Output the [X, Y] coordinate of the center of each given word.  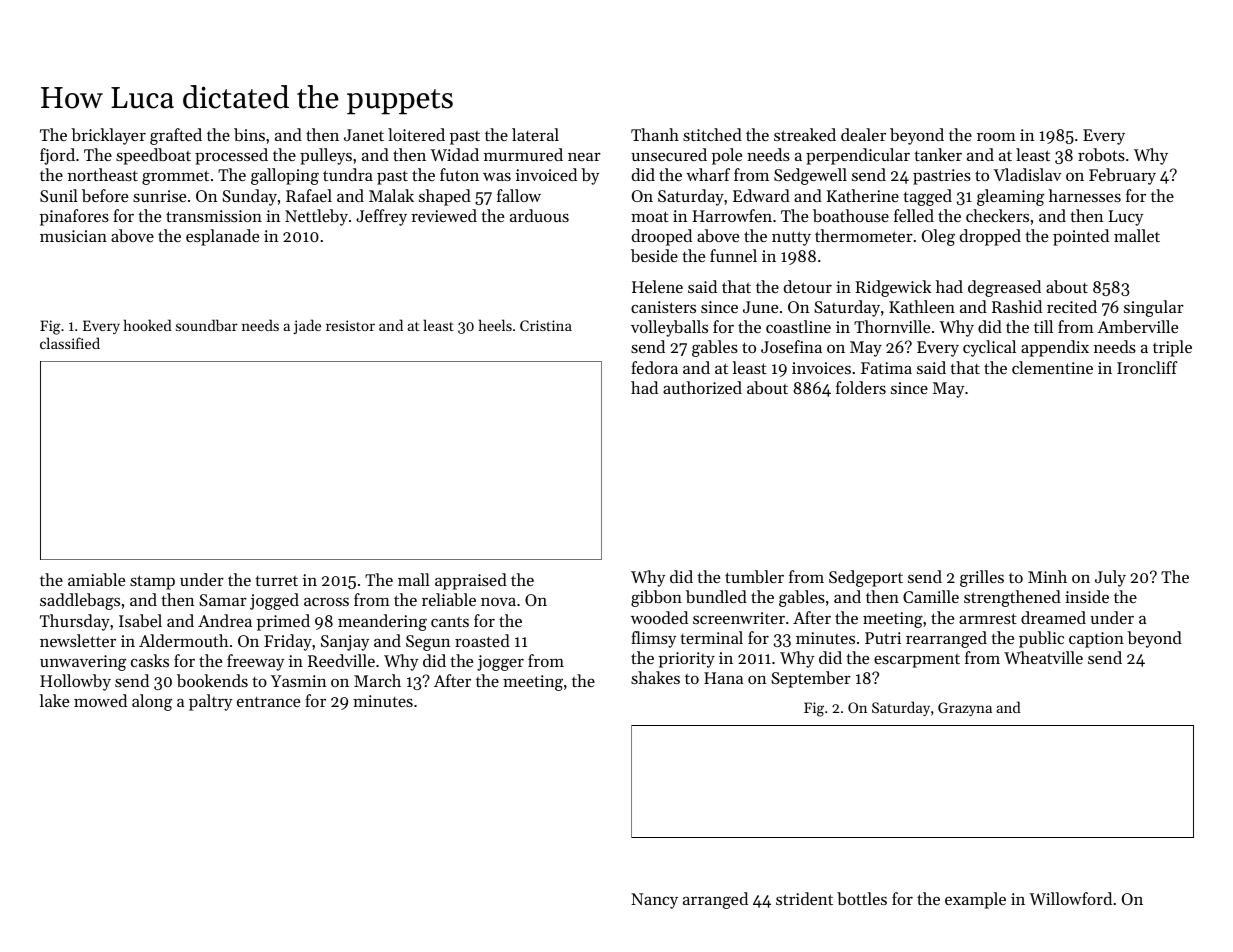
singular [1154, 308]
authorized [702, 387]
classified [70, 343]
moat [650, 216]
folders [861, 387]
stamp [152, 582]
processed [231, 156]
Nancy [654, 901]
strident [804, 898]
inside [1087, 596]
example [975, 900]
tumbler [754, 576]
